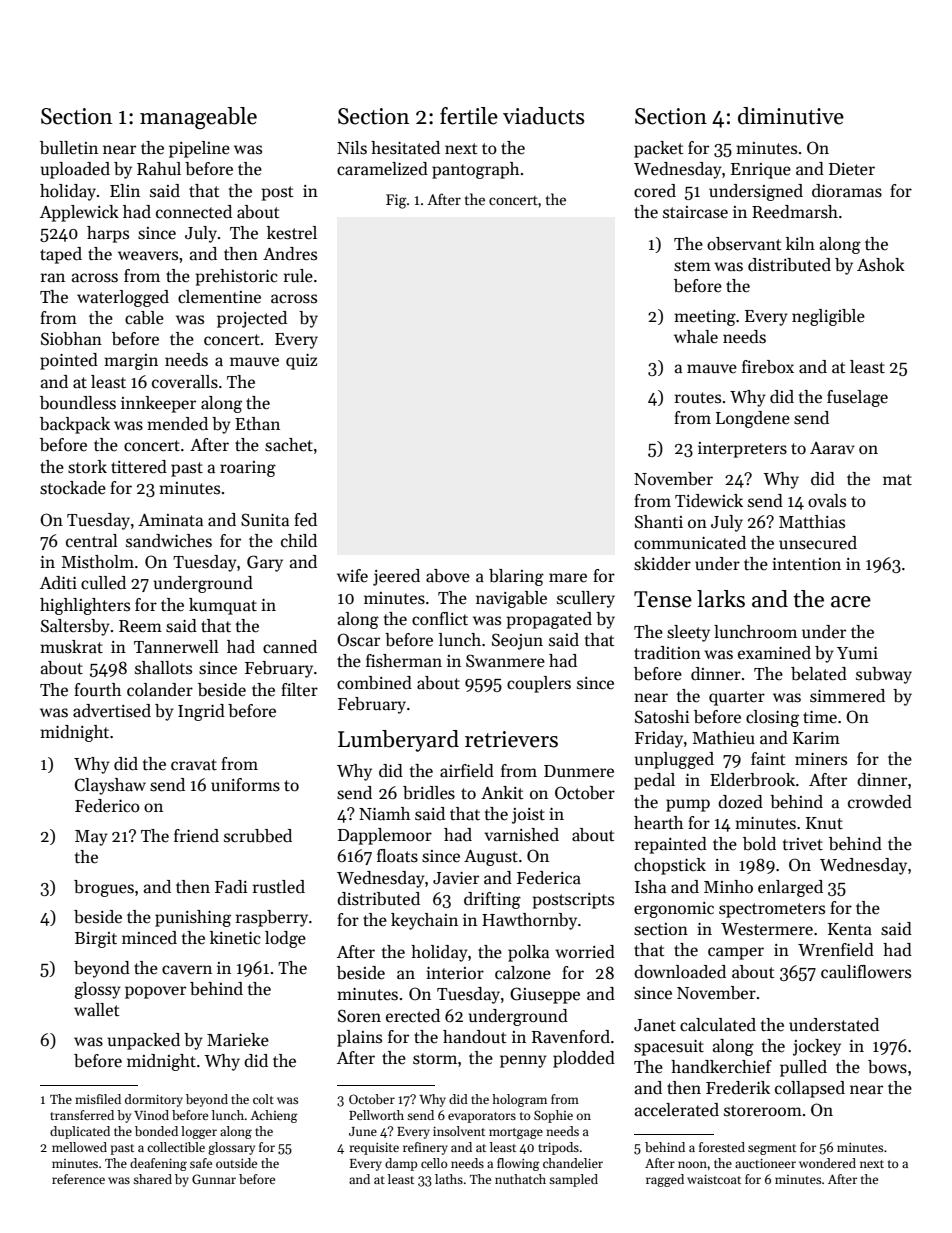  Describe the element at coordinates (301, 362) in the screenshot. I see `quiz` at that location.
